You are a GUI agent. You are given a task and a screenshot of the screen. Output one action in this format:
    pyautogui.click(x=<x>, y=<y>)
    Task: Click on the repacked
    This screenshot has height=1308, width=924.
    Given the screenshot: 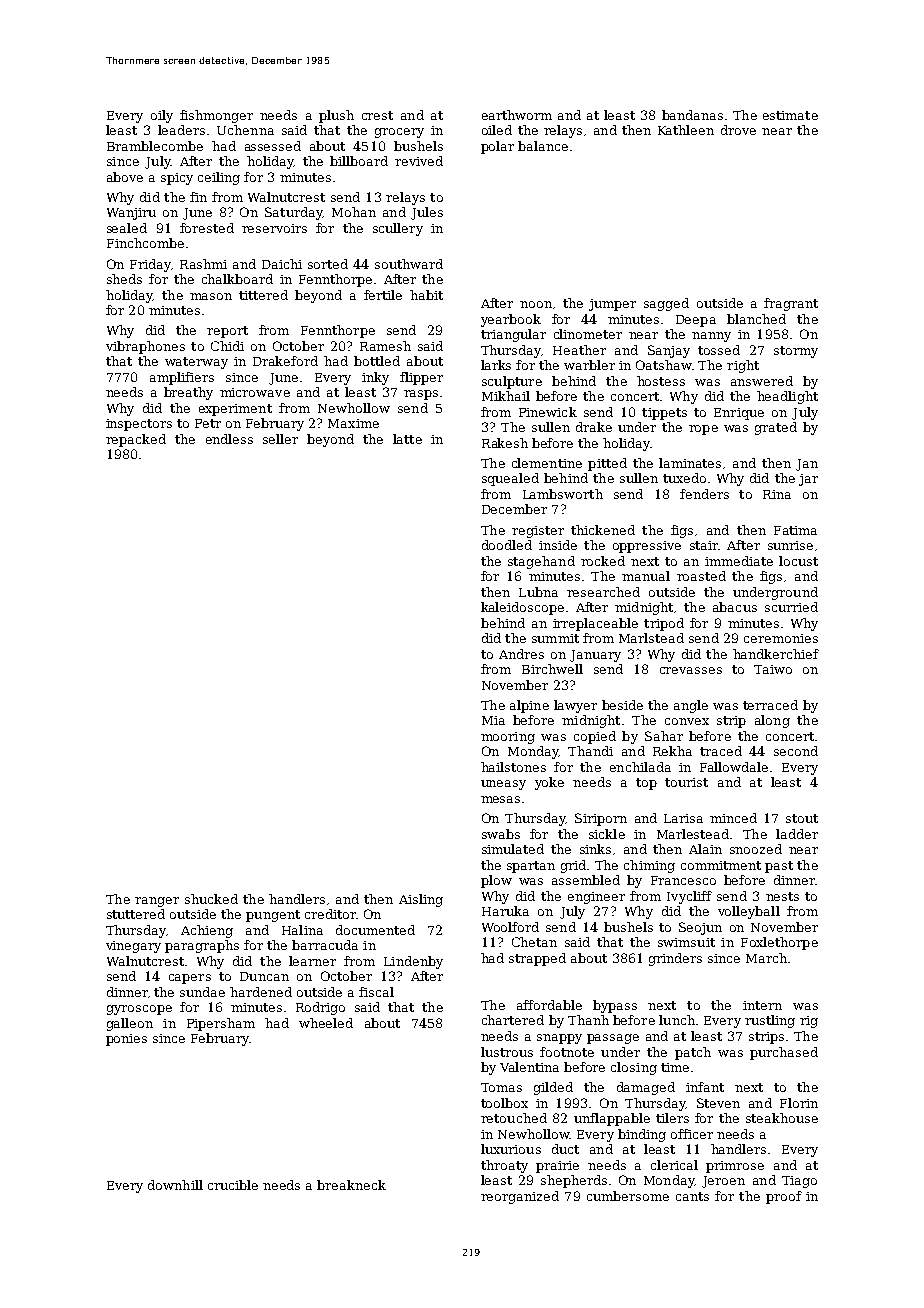 What is the action you would take?
    pyautogui.click(x=136, y=440)
